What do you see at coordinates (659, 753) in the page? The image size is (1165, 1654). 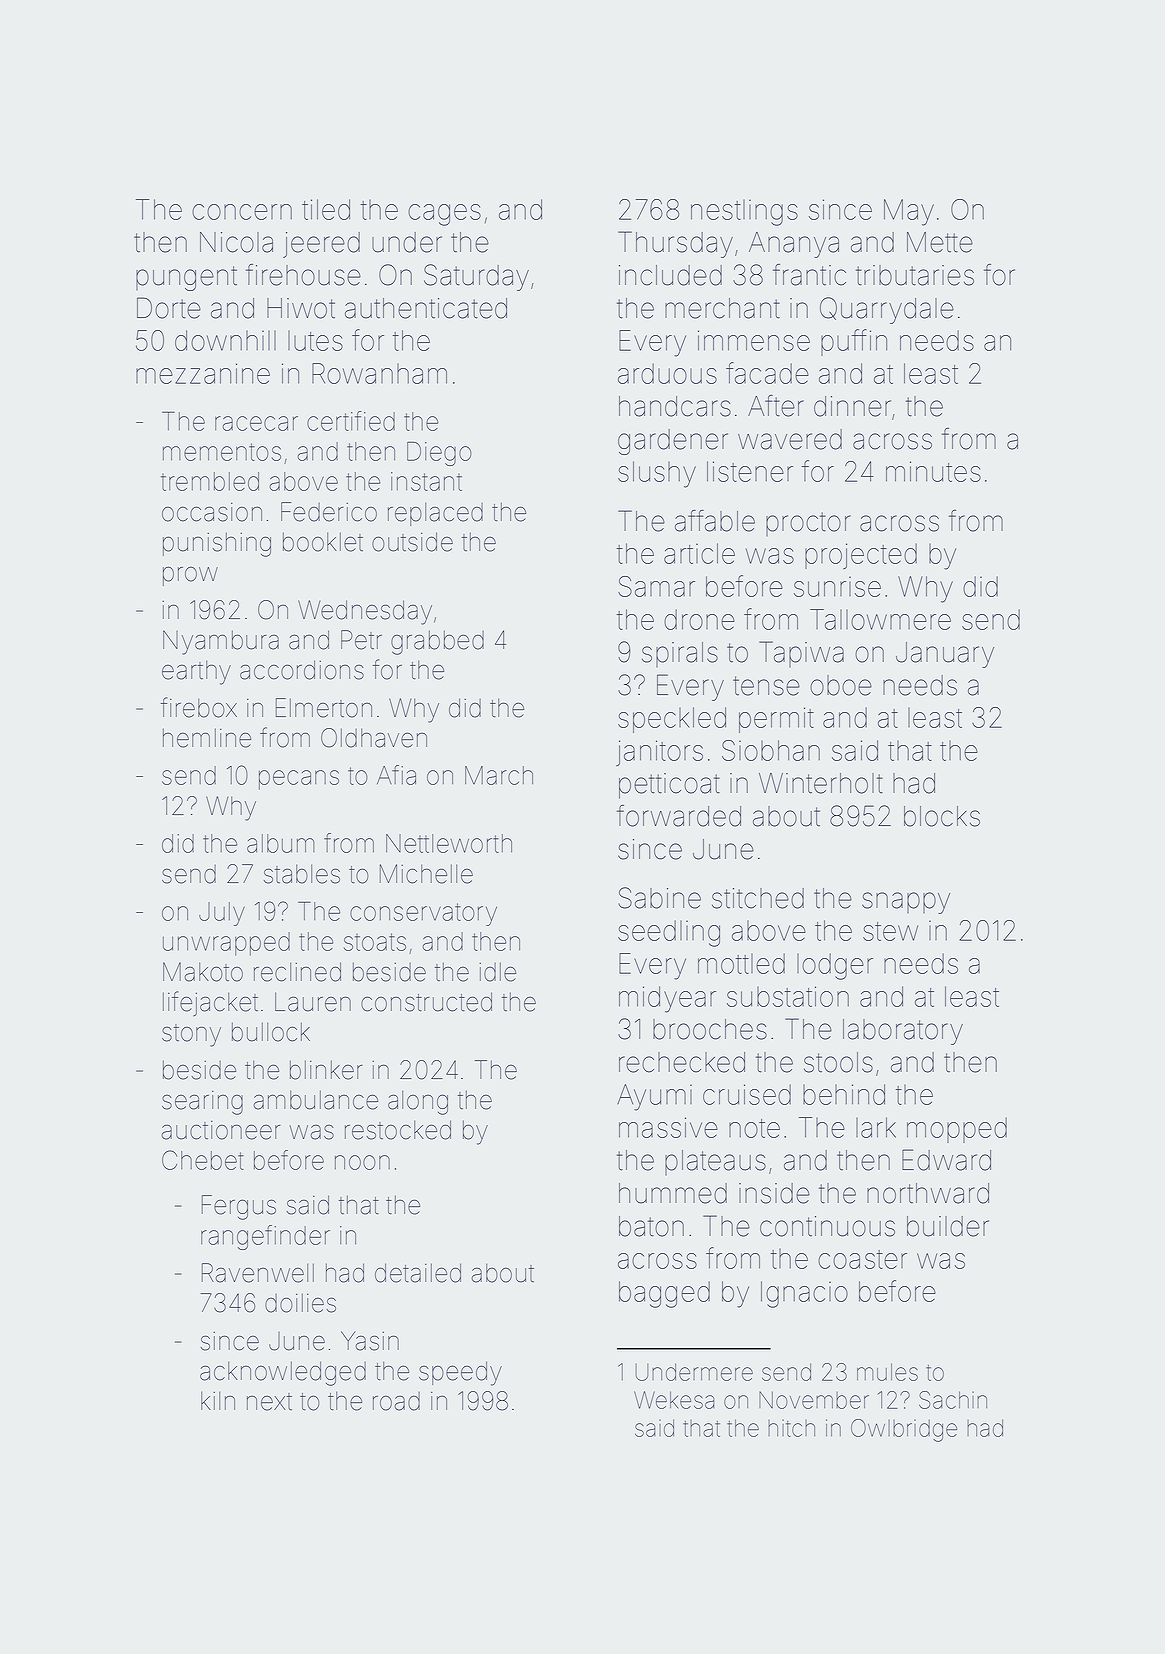 I see `janitors` at bounding box center [659, 753].
